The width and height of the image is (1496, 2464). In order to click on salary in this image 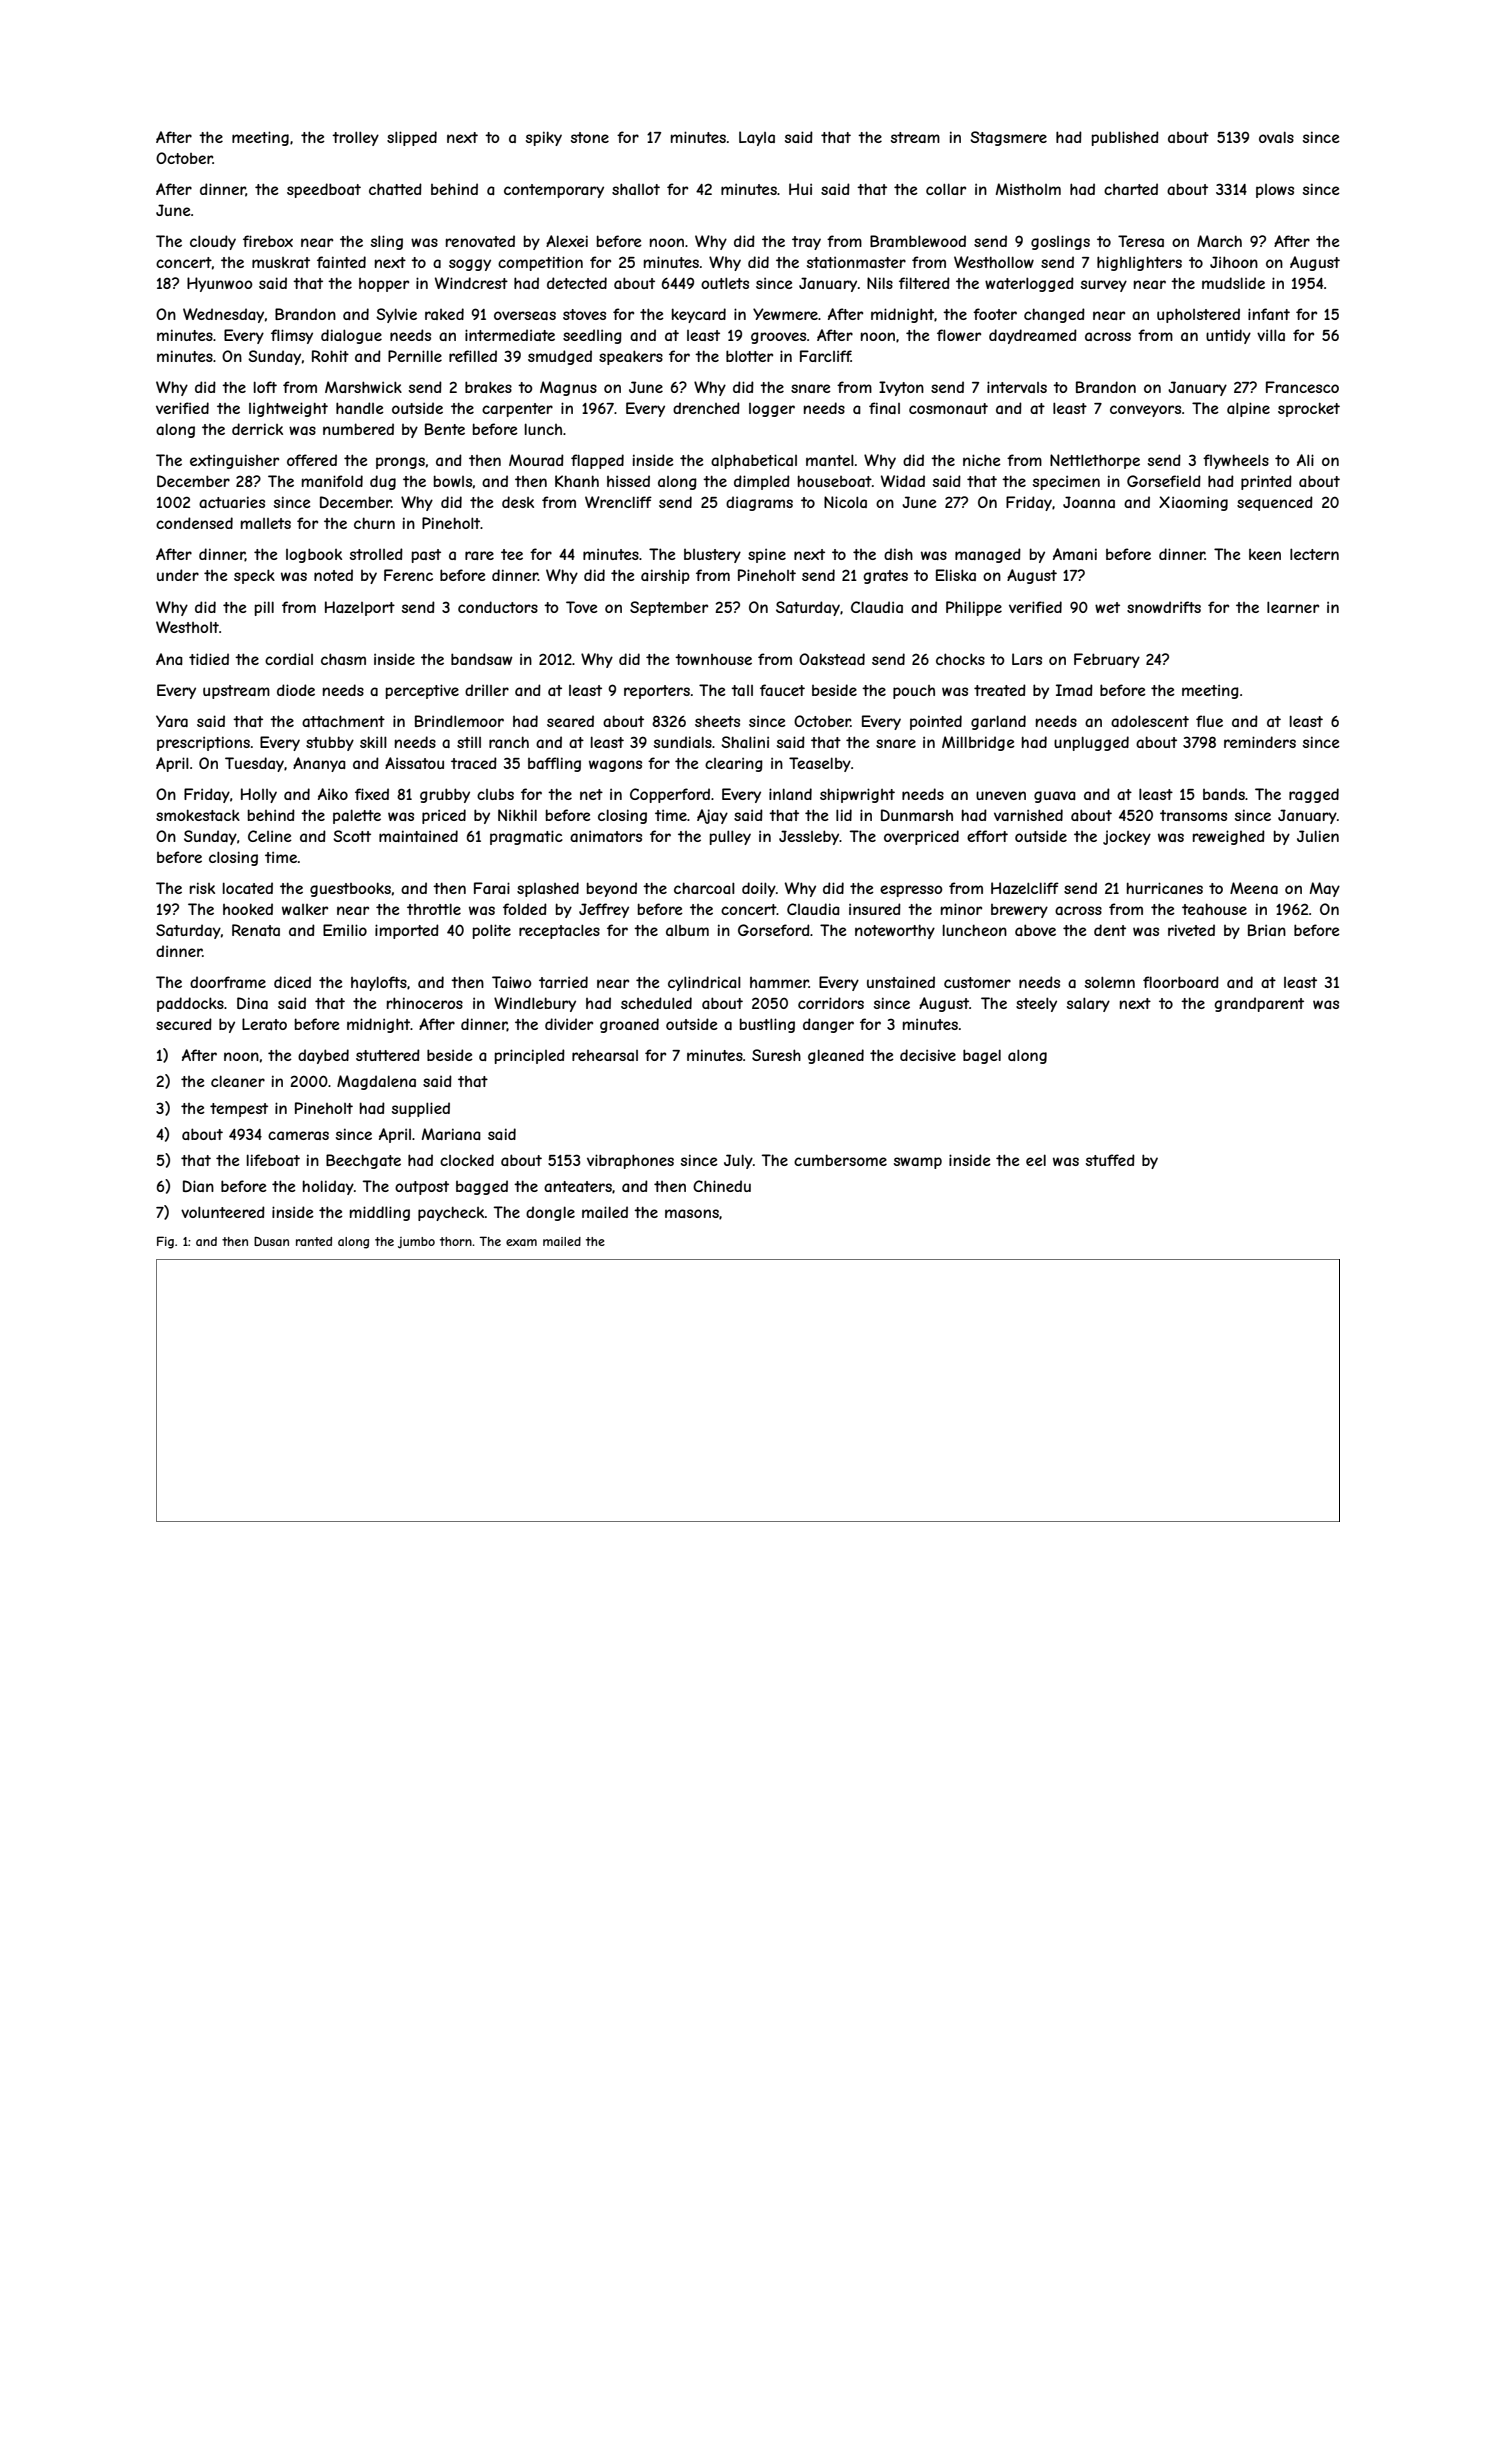, I will do `click(1088, 1004)`.
